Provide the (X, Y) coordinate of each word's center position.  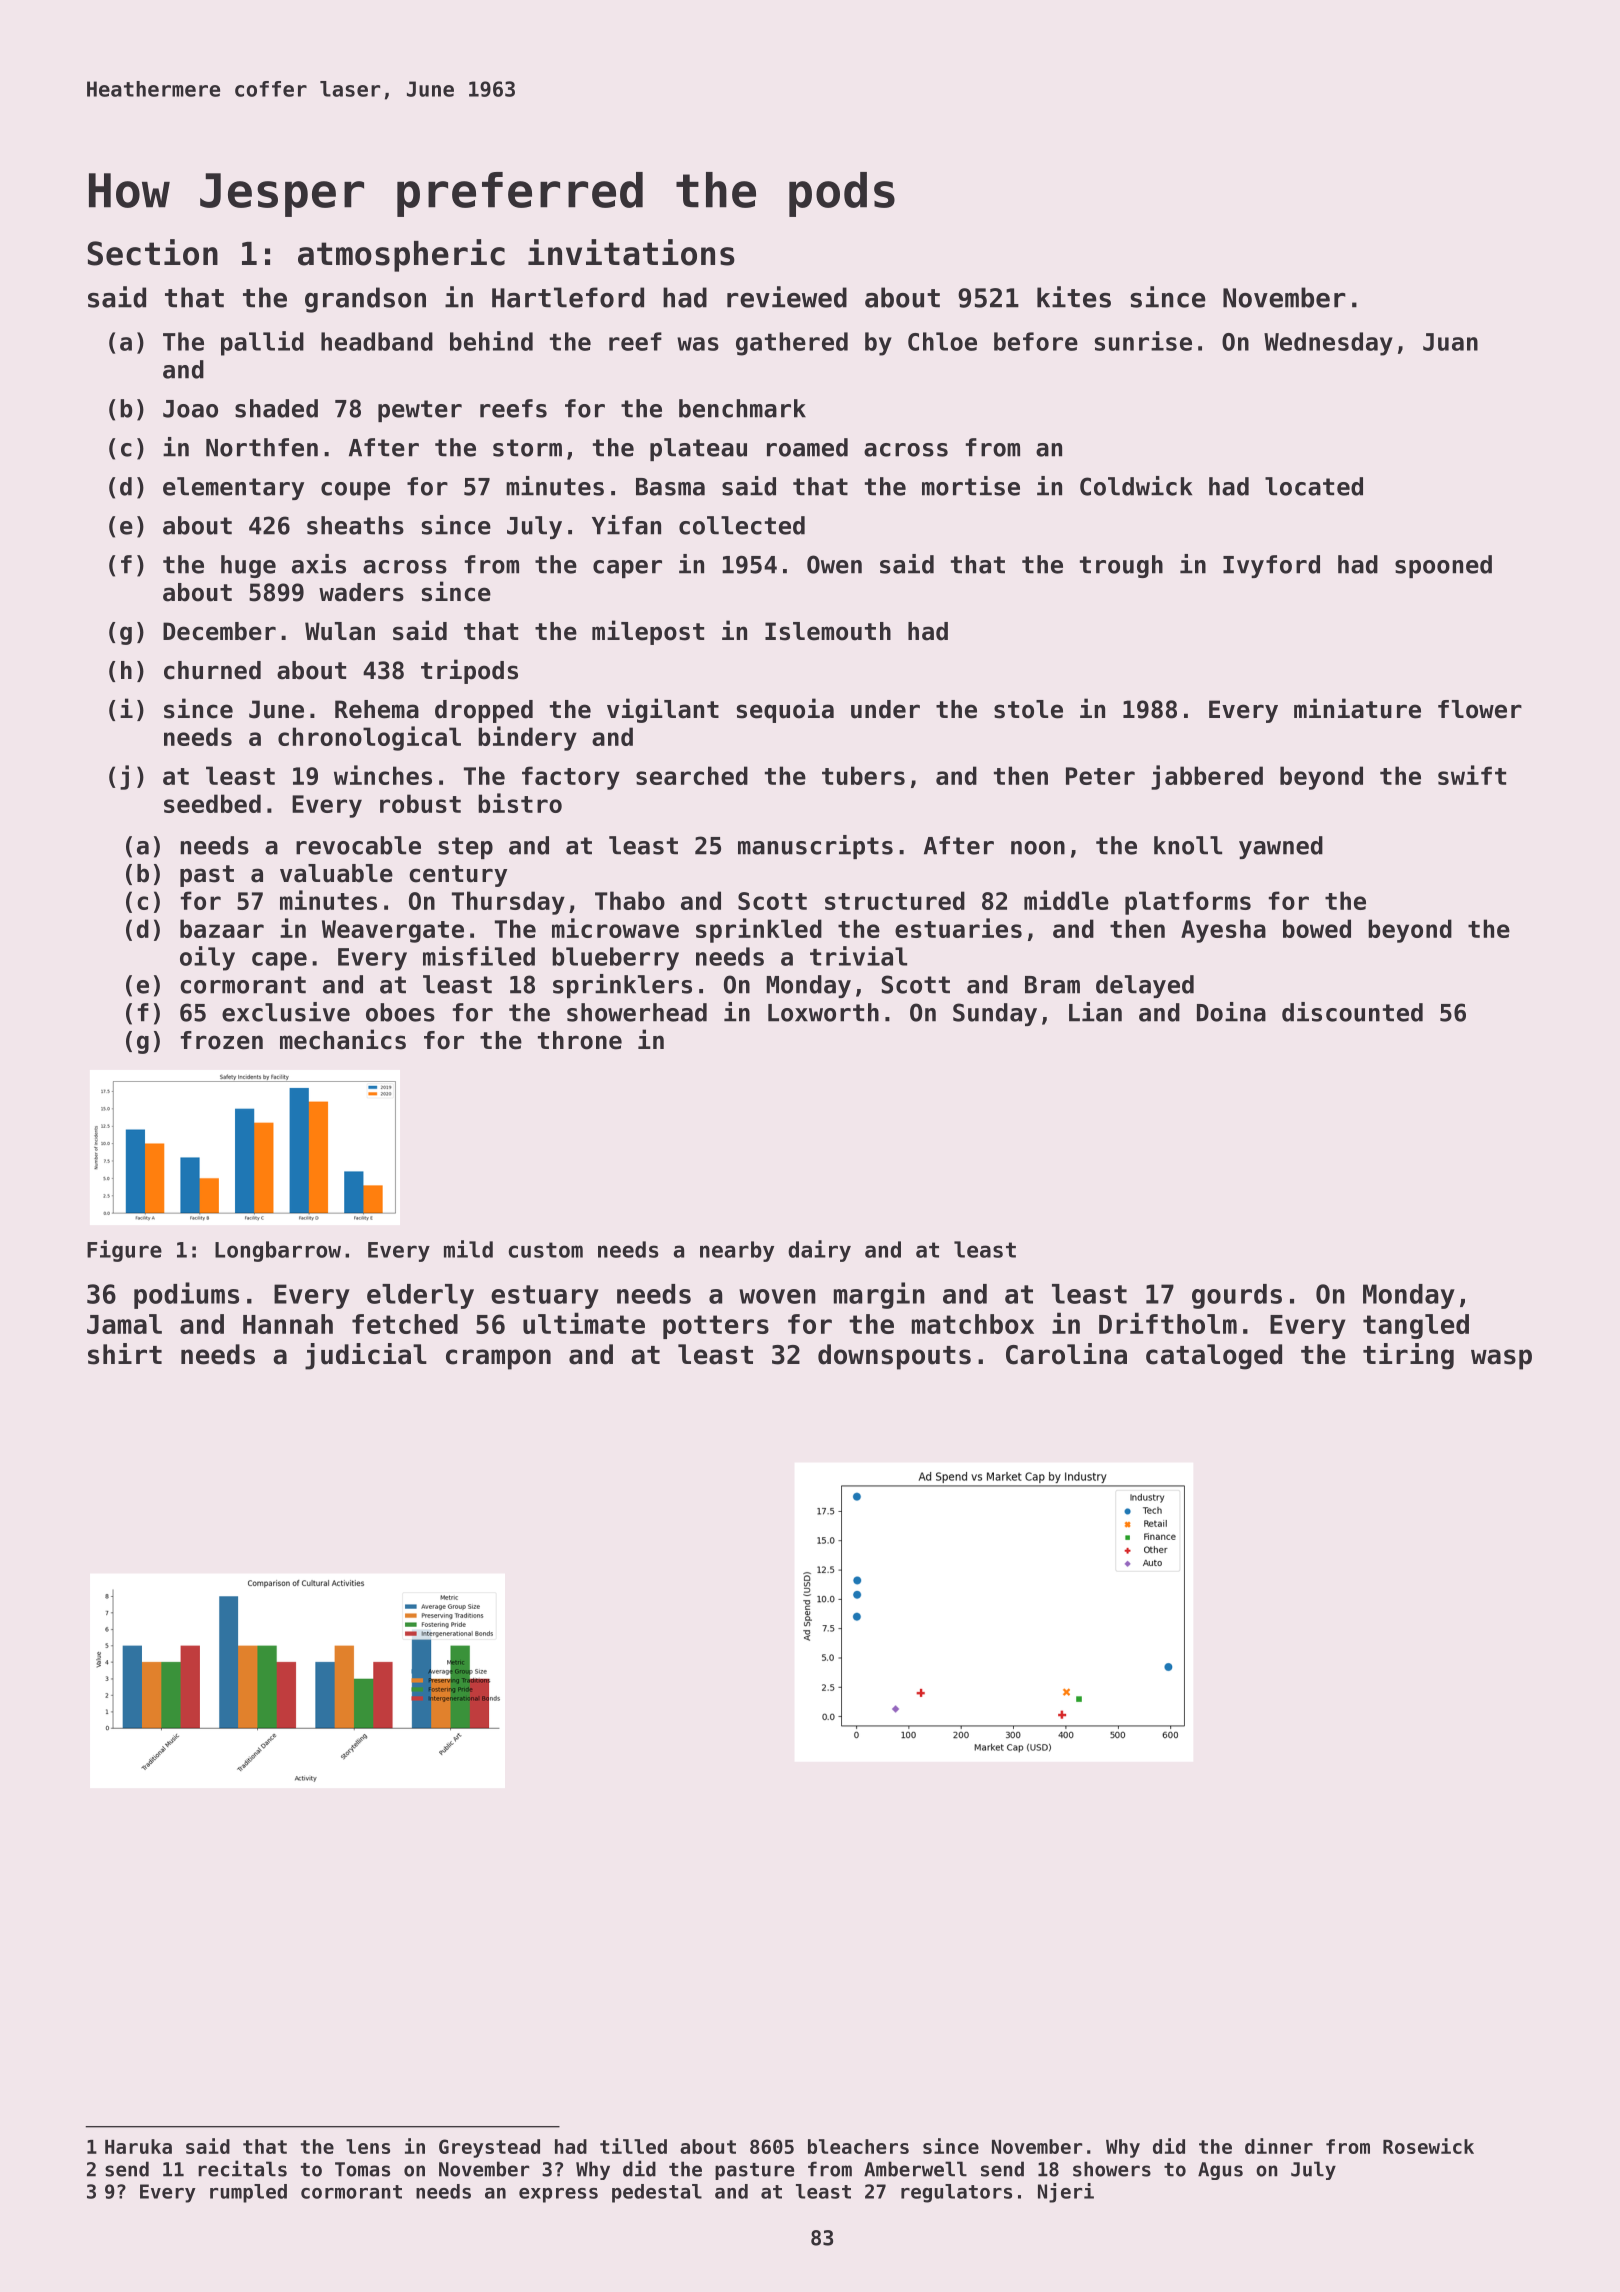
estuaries (958, 928)
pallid (262, 343)
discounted (1352, 1012)
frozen (222, 1040)
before (1036, 341)
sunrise (1143, 341)
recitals (242, 2168)
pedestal (657, 2193)
